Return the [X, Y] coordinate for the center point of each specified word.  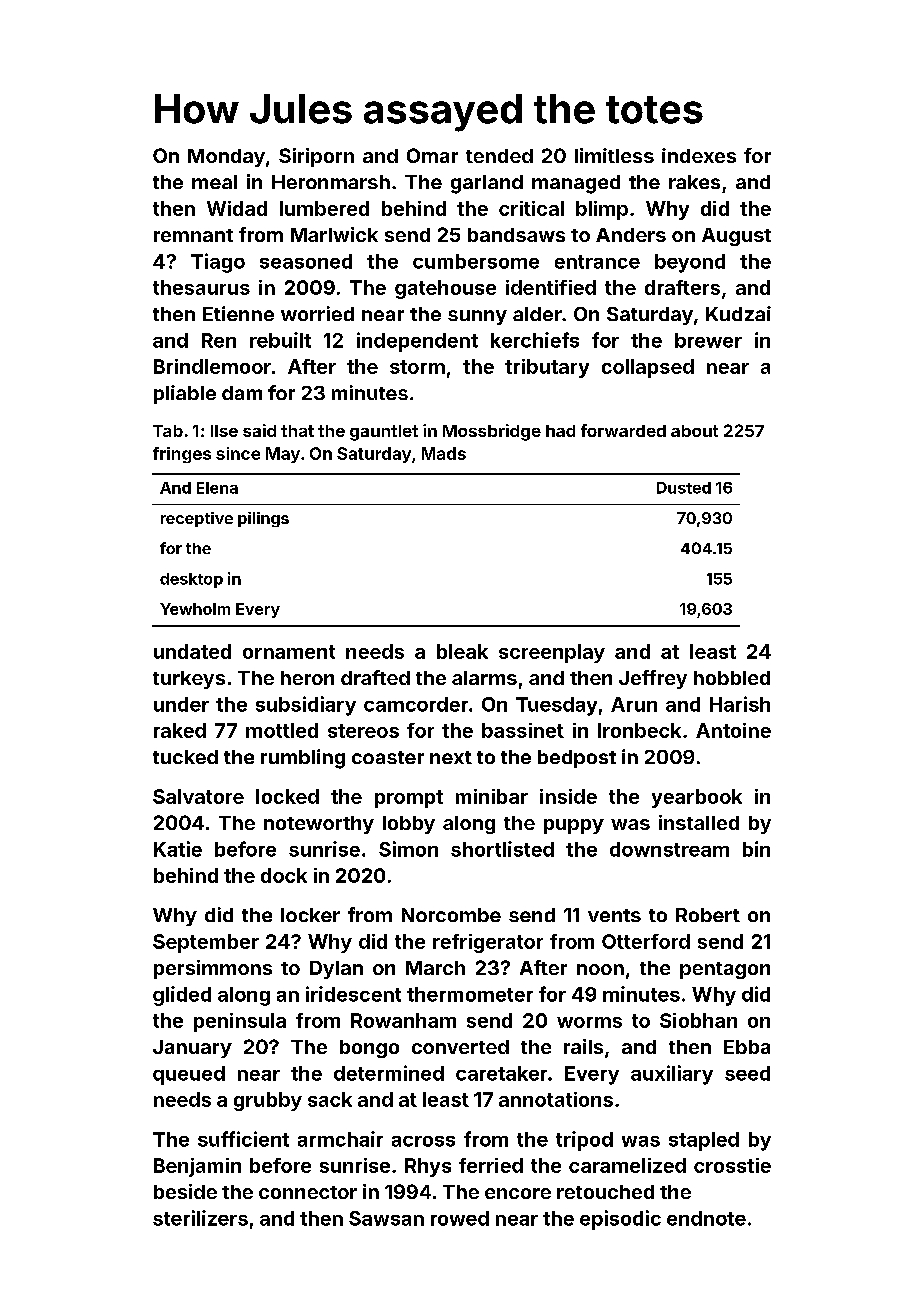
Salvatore [198, 796]
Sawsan [386, 1218]
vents [614, 915]
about [694, 431]
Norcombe [451, 915]
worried [317, 313]
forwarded [623, 430]
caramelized [627, 1165]
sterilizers [200, 1218]
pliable [185, 394]
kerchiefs [535, 340]
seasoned [306, 261]
